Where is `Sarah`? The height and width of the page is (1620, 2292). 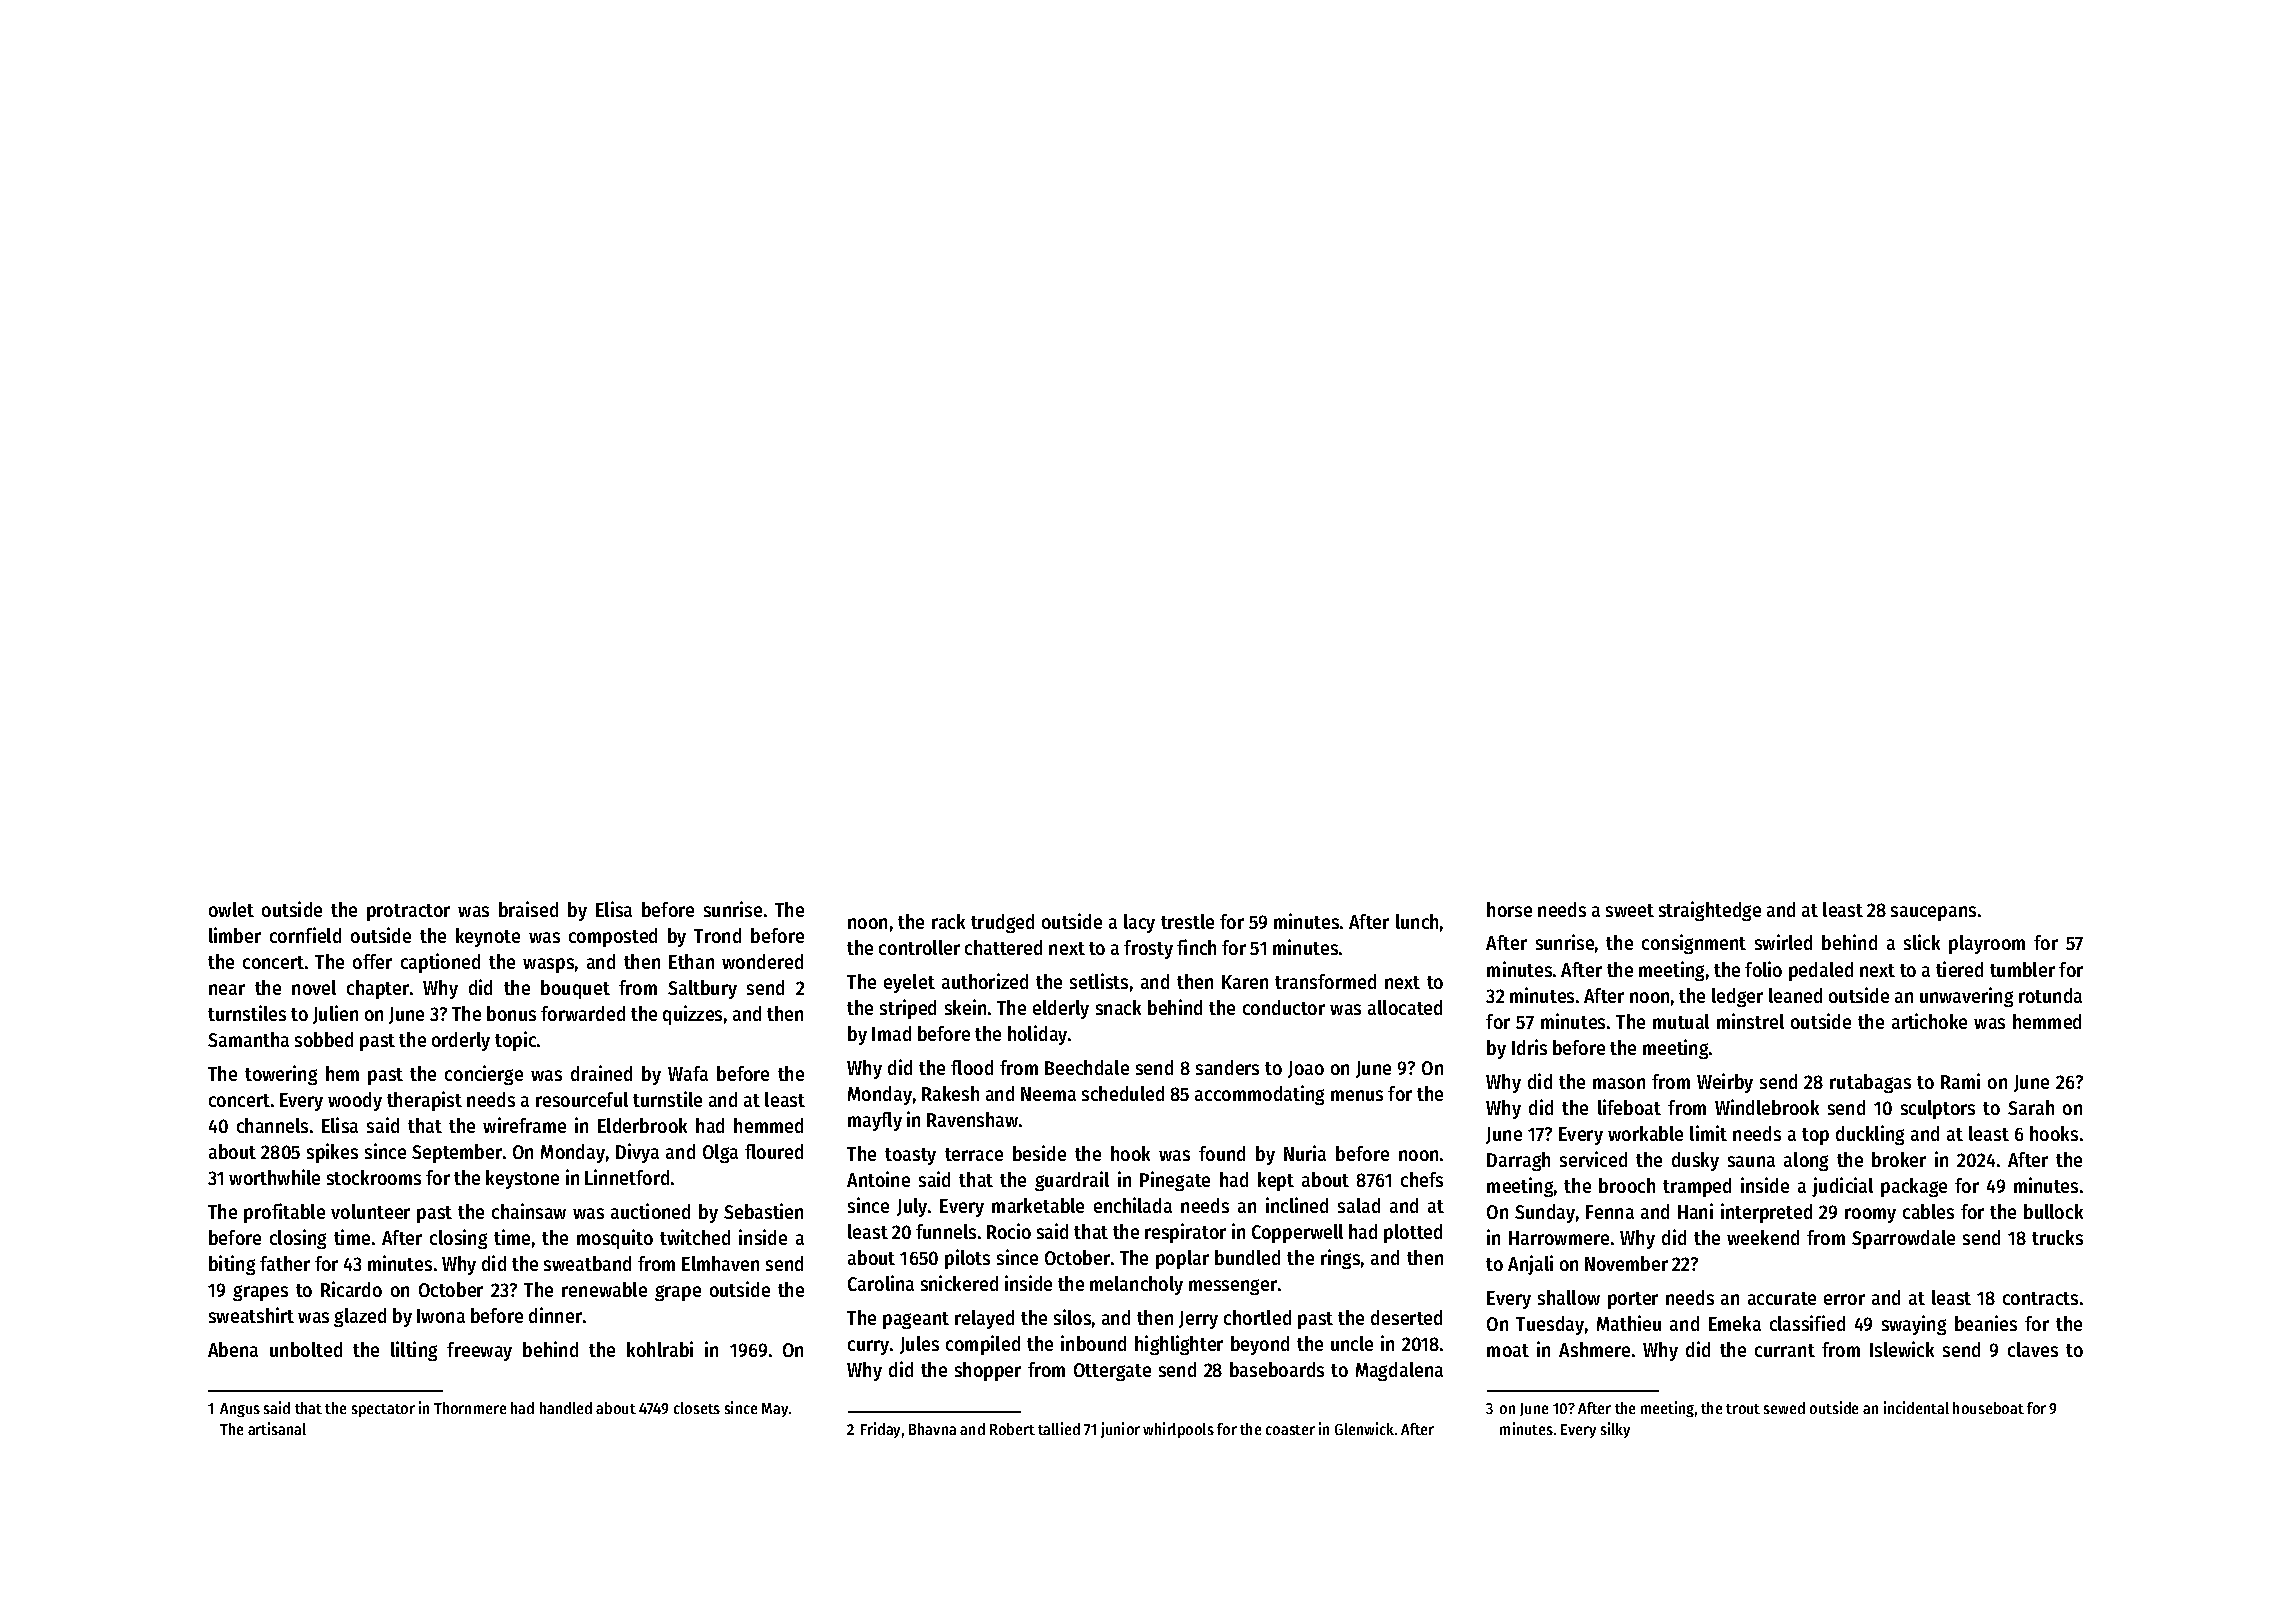 Sarah is located at coordinates (2031, 1107).
